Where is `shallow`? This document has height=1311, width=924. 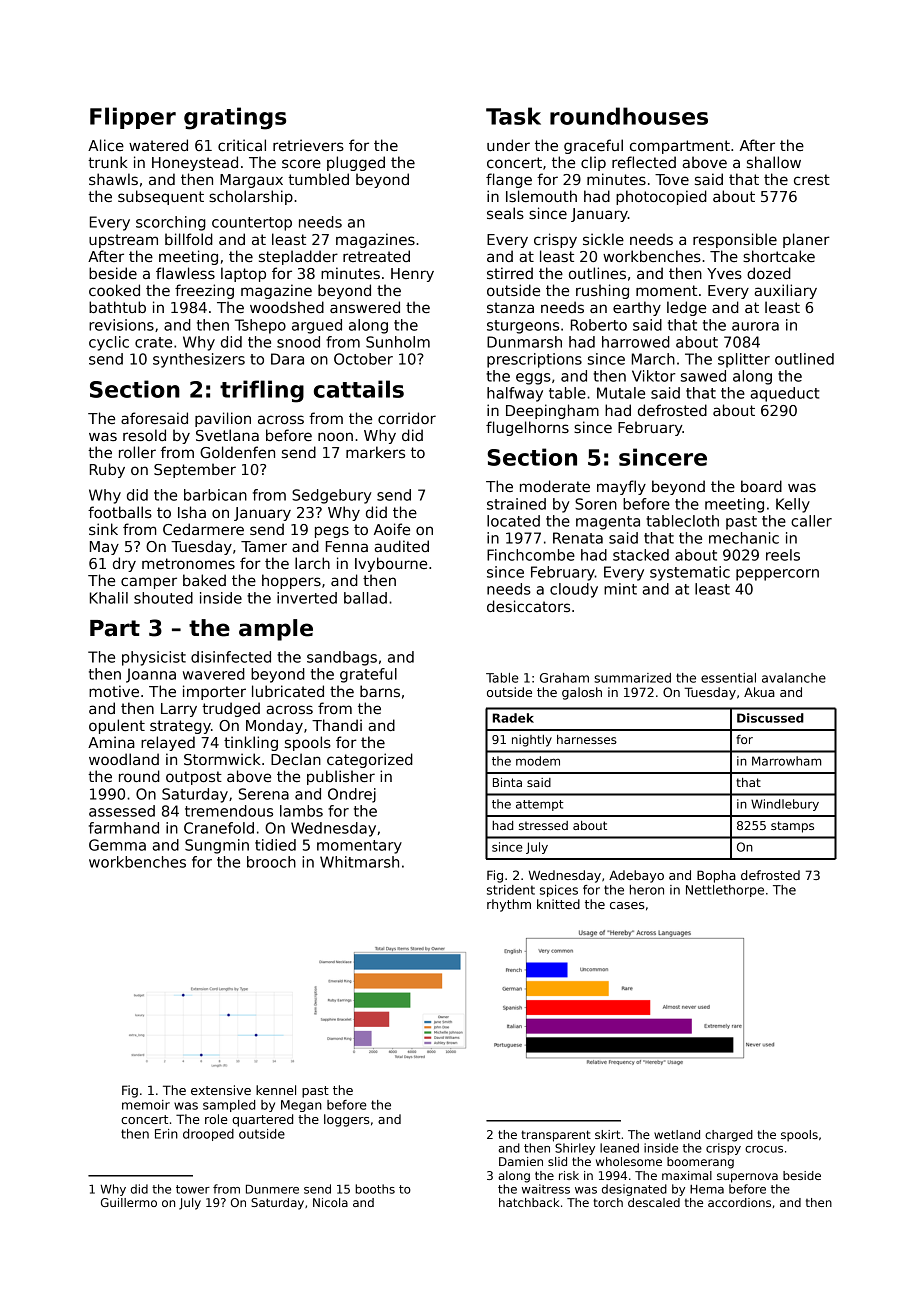
shallow is located at coordinates (774, 162).
